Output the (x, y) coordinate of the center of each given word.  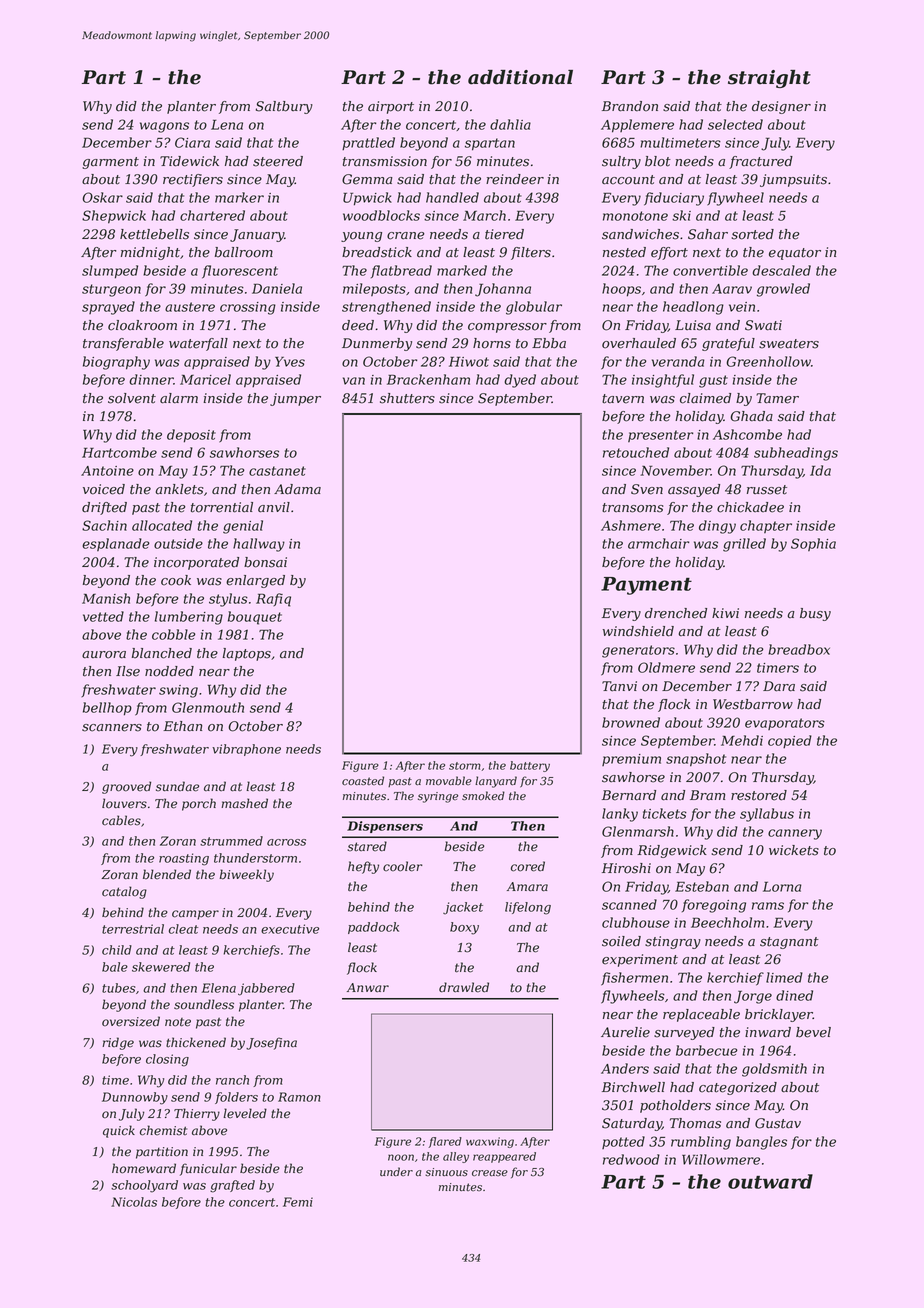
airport (391, 107)
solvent (132, 398)
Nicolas (134, 1202)
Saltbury (284, 107)
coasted (363, 781)
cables (121, 820)
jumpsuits (793, 180)
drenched (676, 613)
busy (815, 614)
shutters (407, 398)
